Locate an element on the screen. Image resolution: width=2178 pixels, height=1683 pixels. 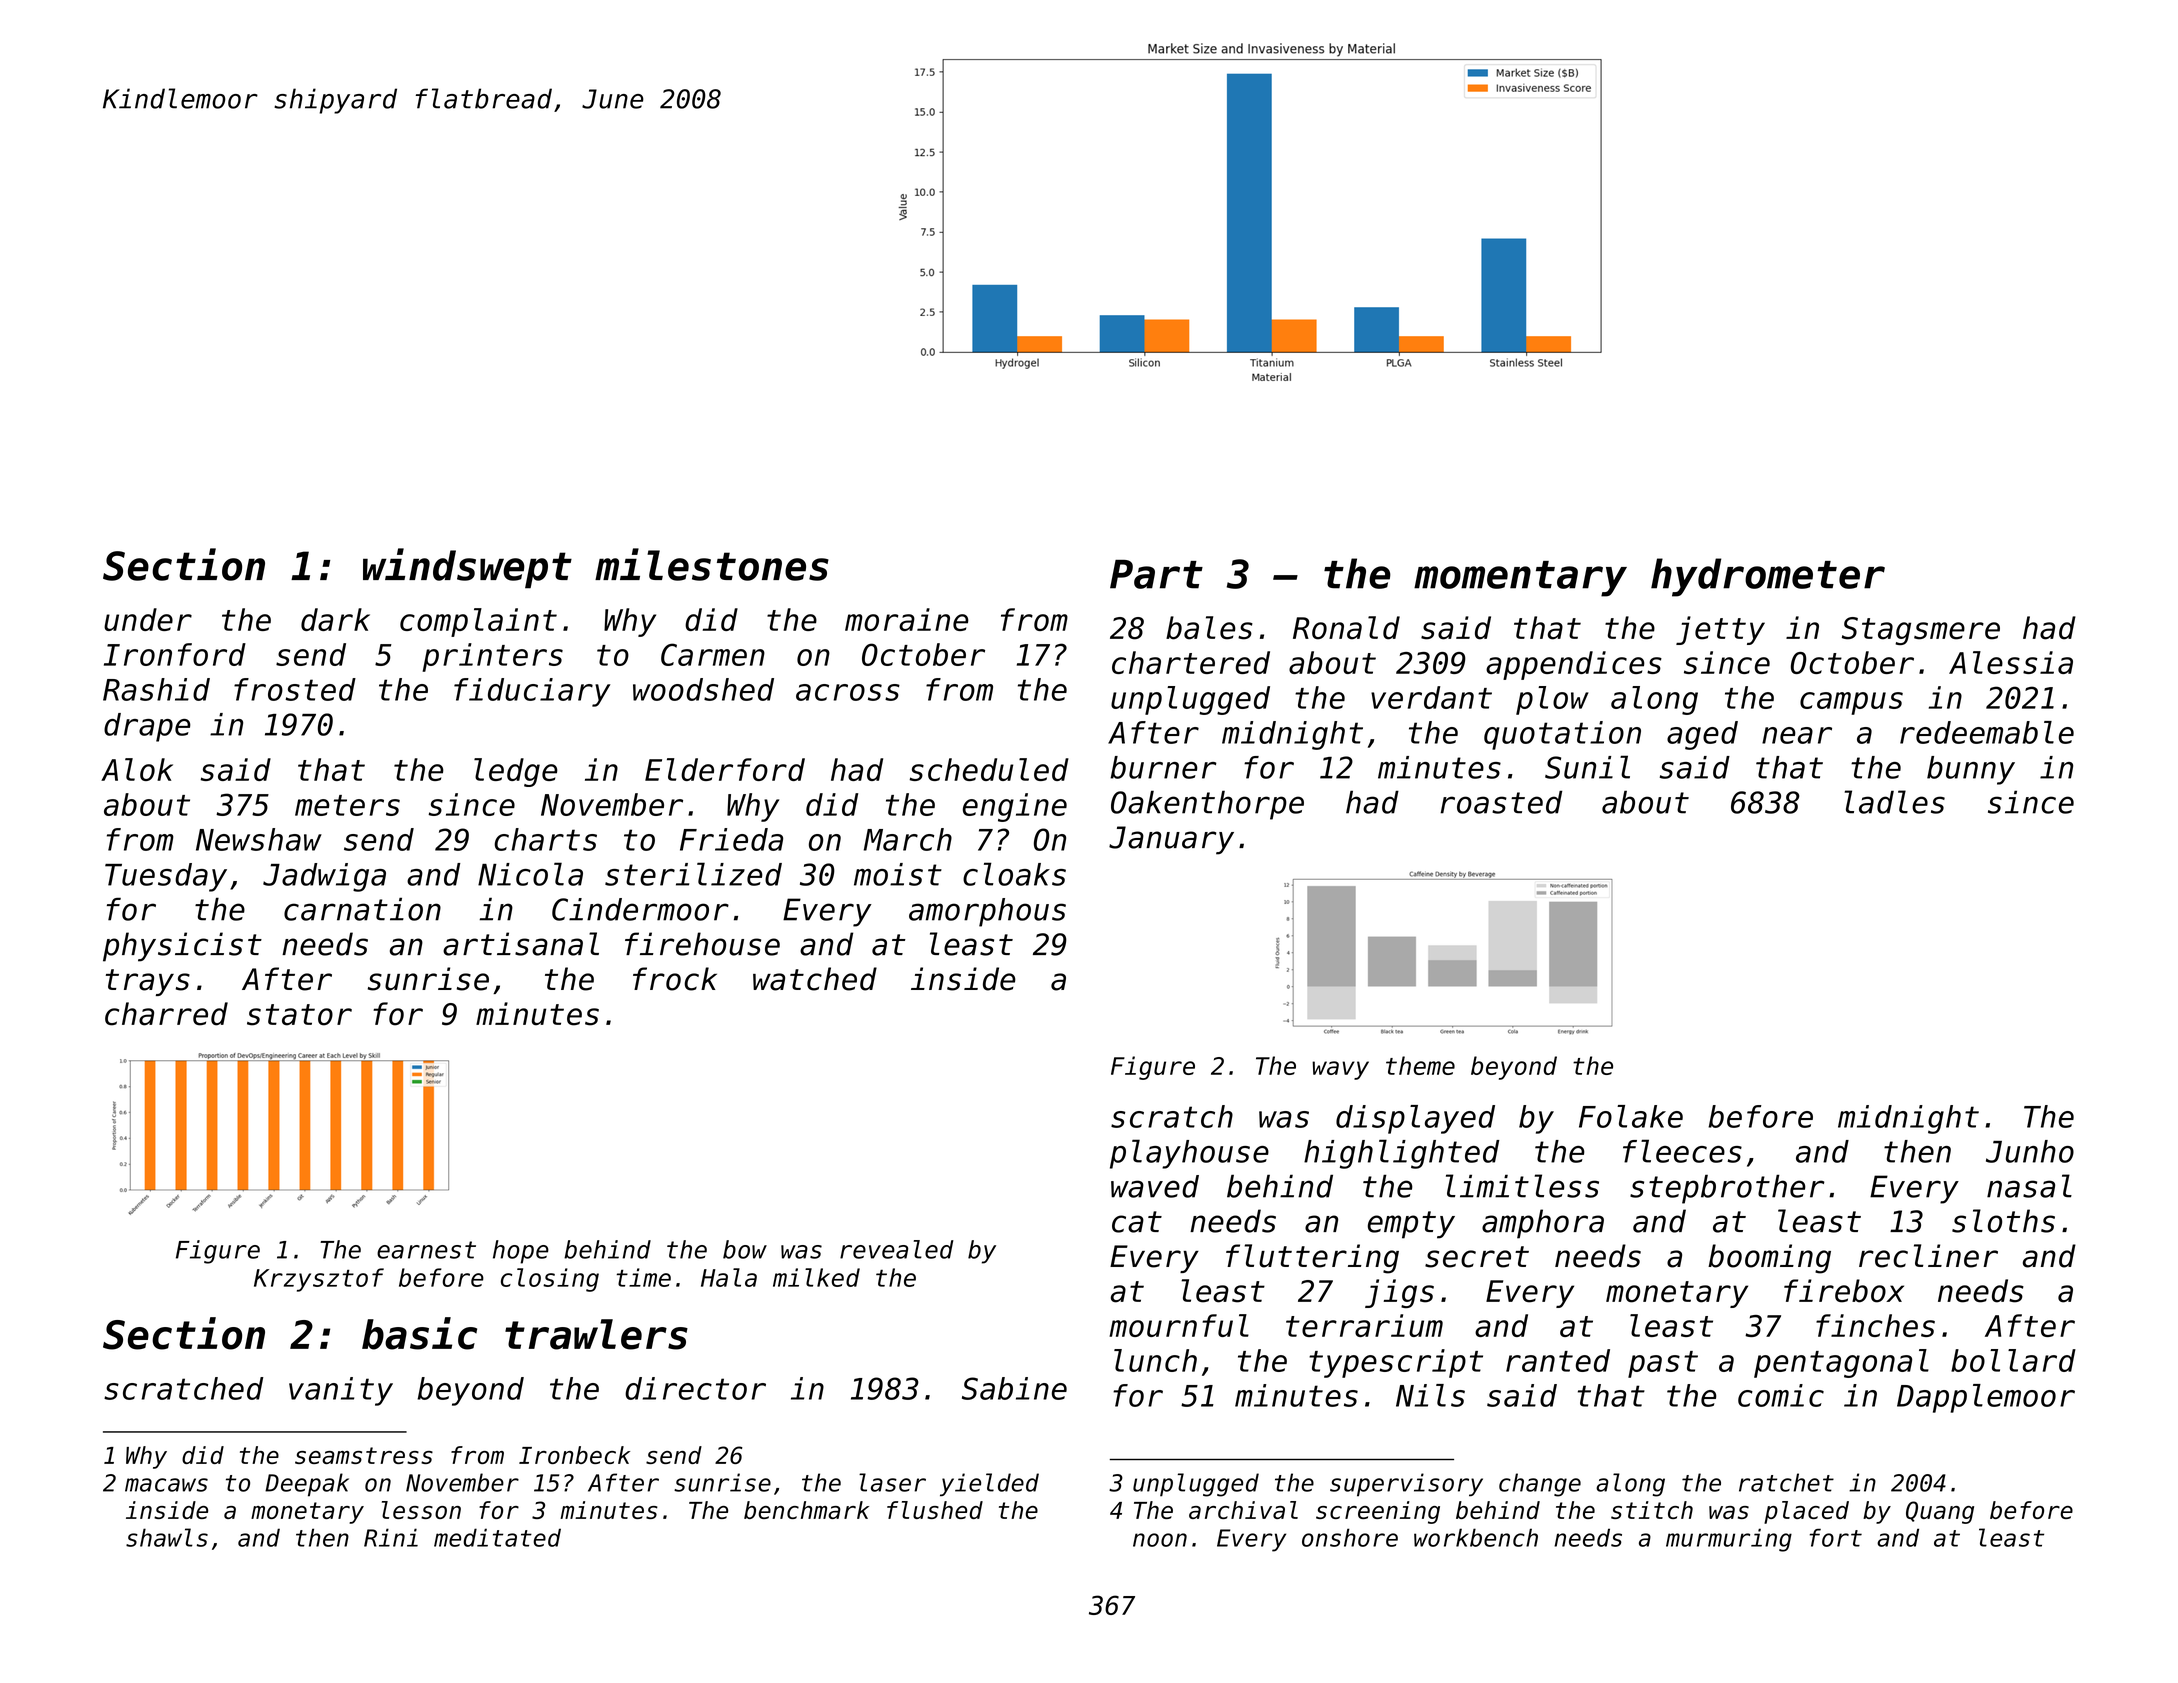
hydrometer is located at coordinates (1768, 577).
